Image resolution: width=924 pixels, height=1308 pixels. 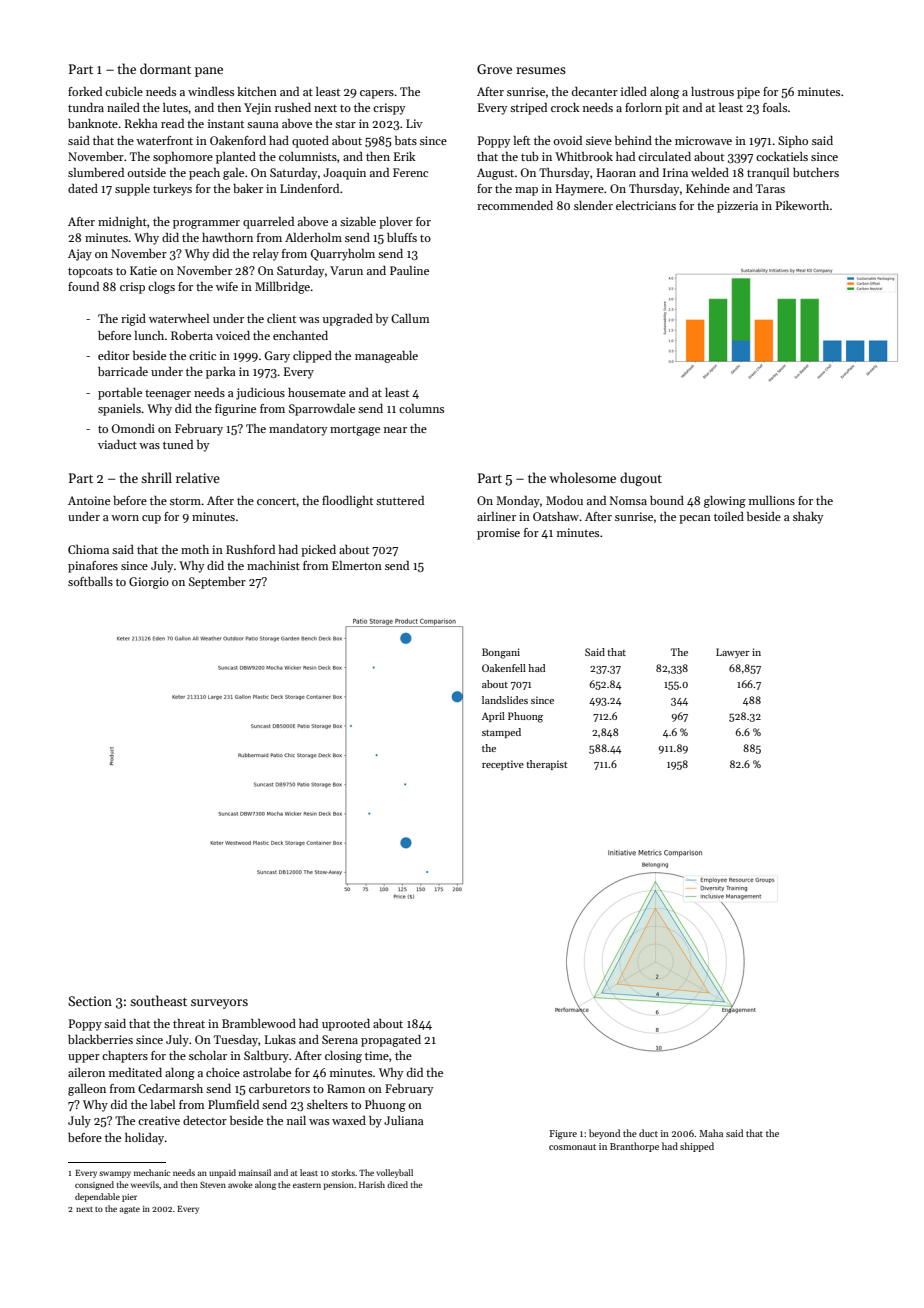 What do you see at coordinates (708, 188) in the screenshot?
I see `Kehinde` at bounding box center [708, 188].
